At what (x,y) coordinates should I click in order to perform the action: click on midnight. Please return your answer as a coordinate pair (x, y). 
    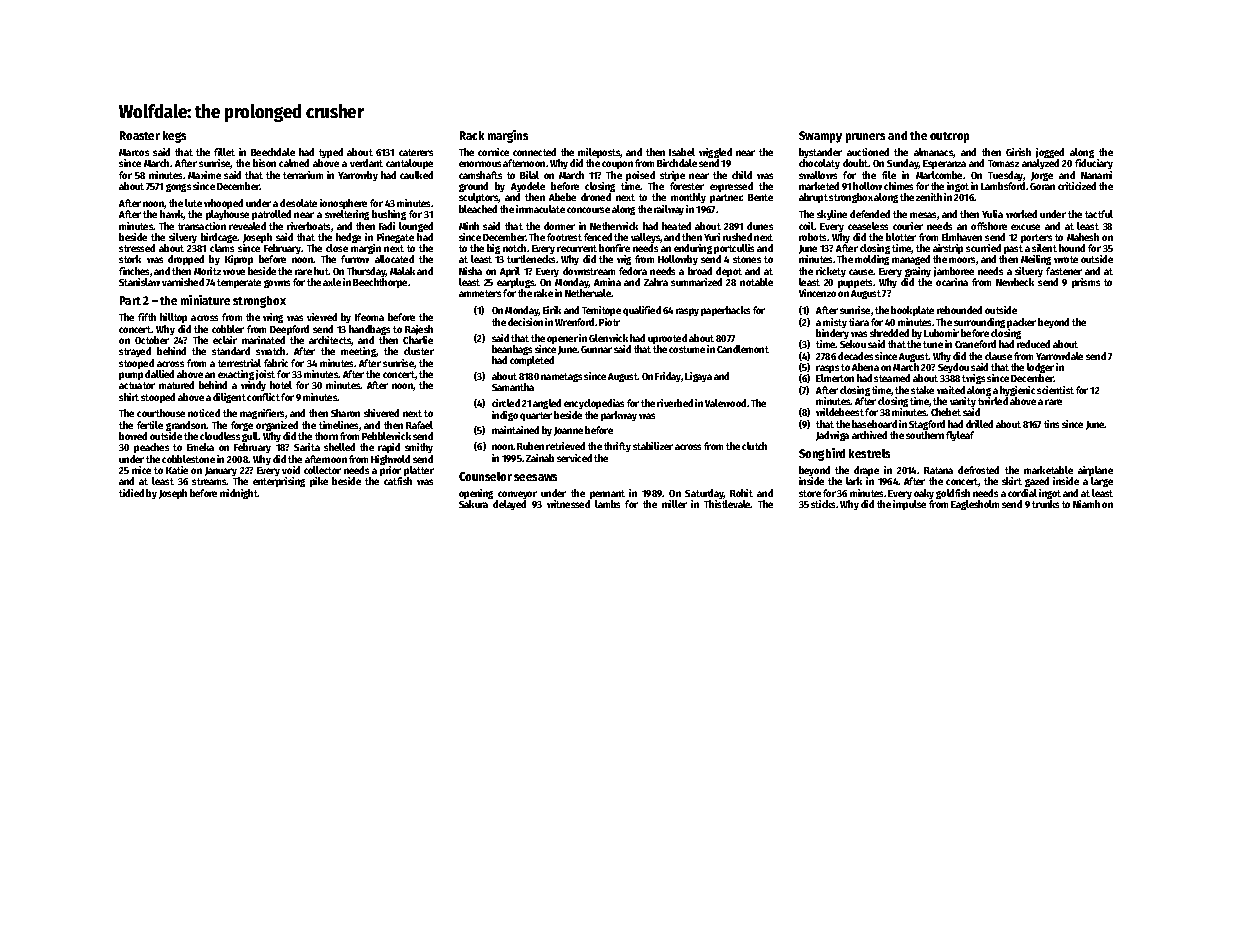
    Looking at the image, I should click on (239, 494).
